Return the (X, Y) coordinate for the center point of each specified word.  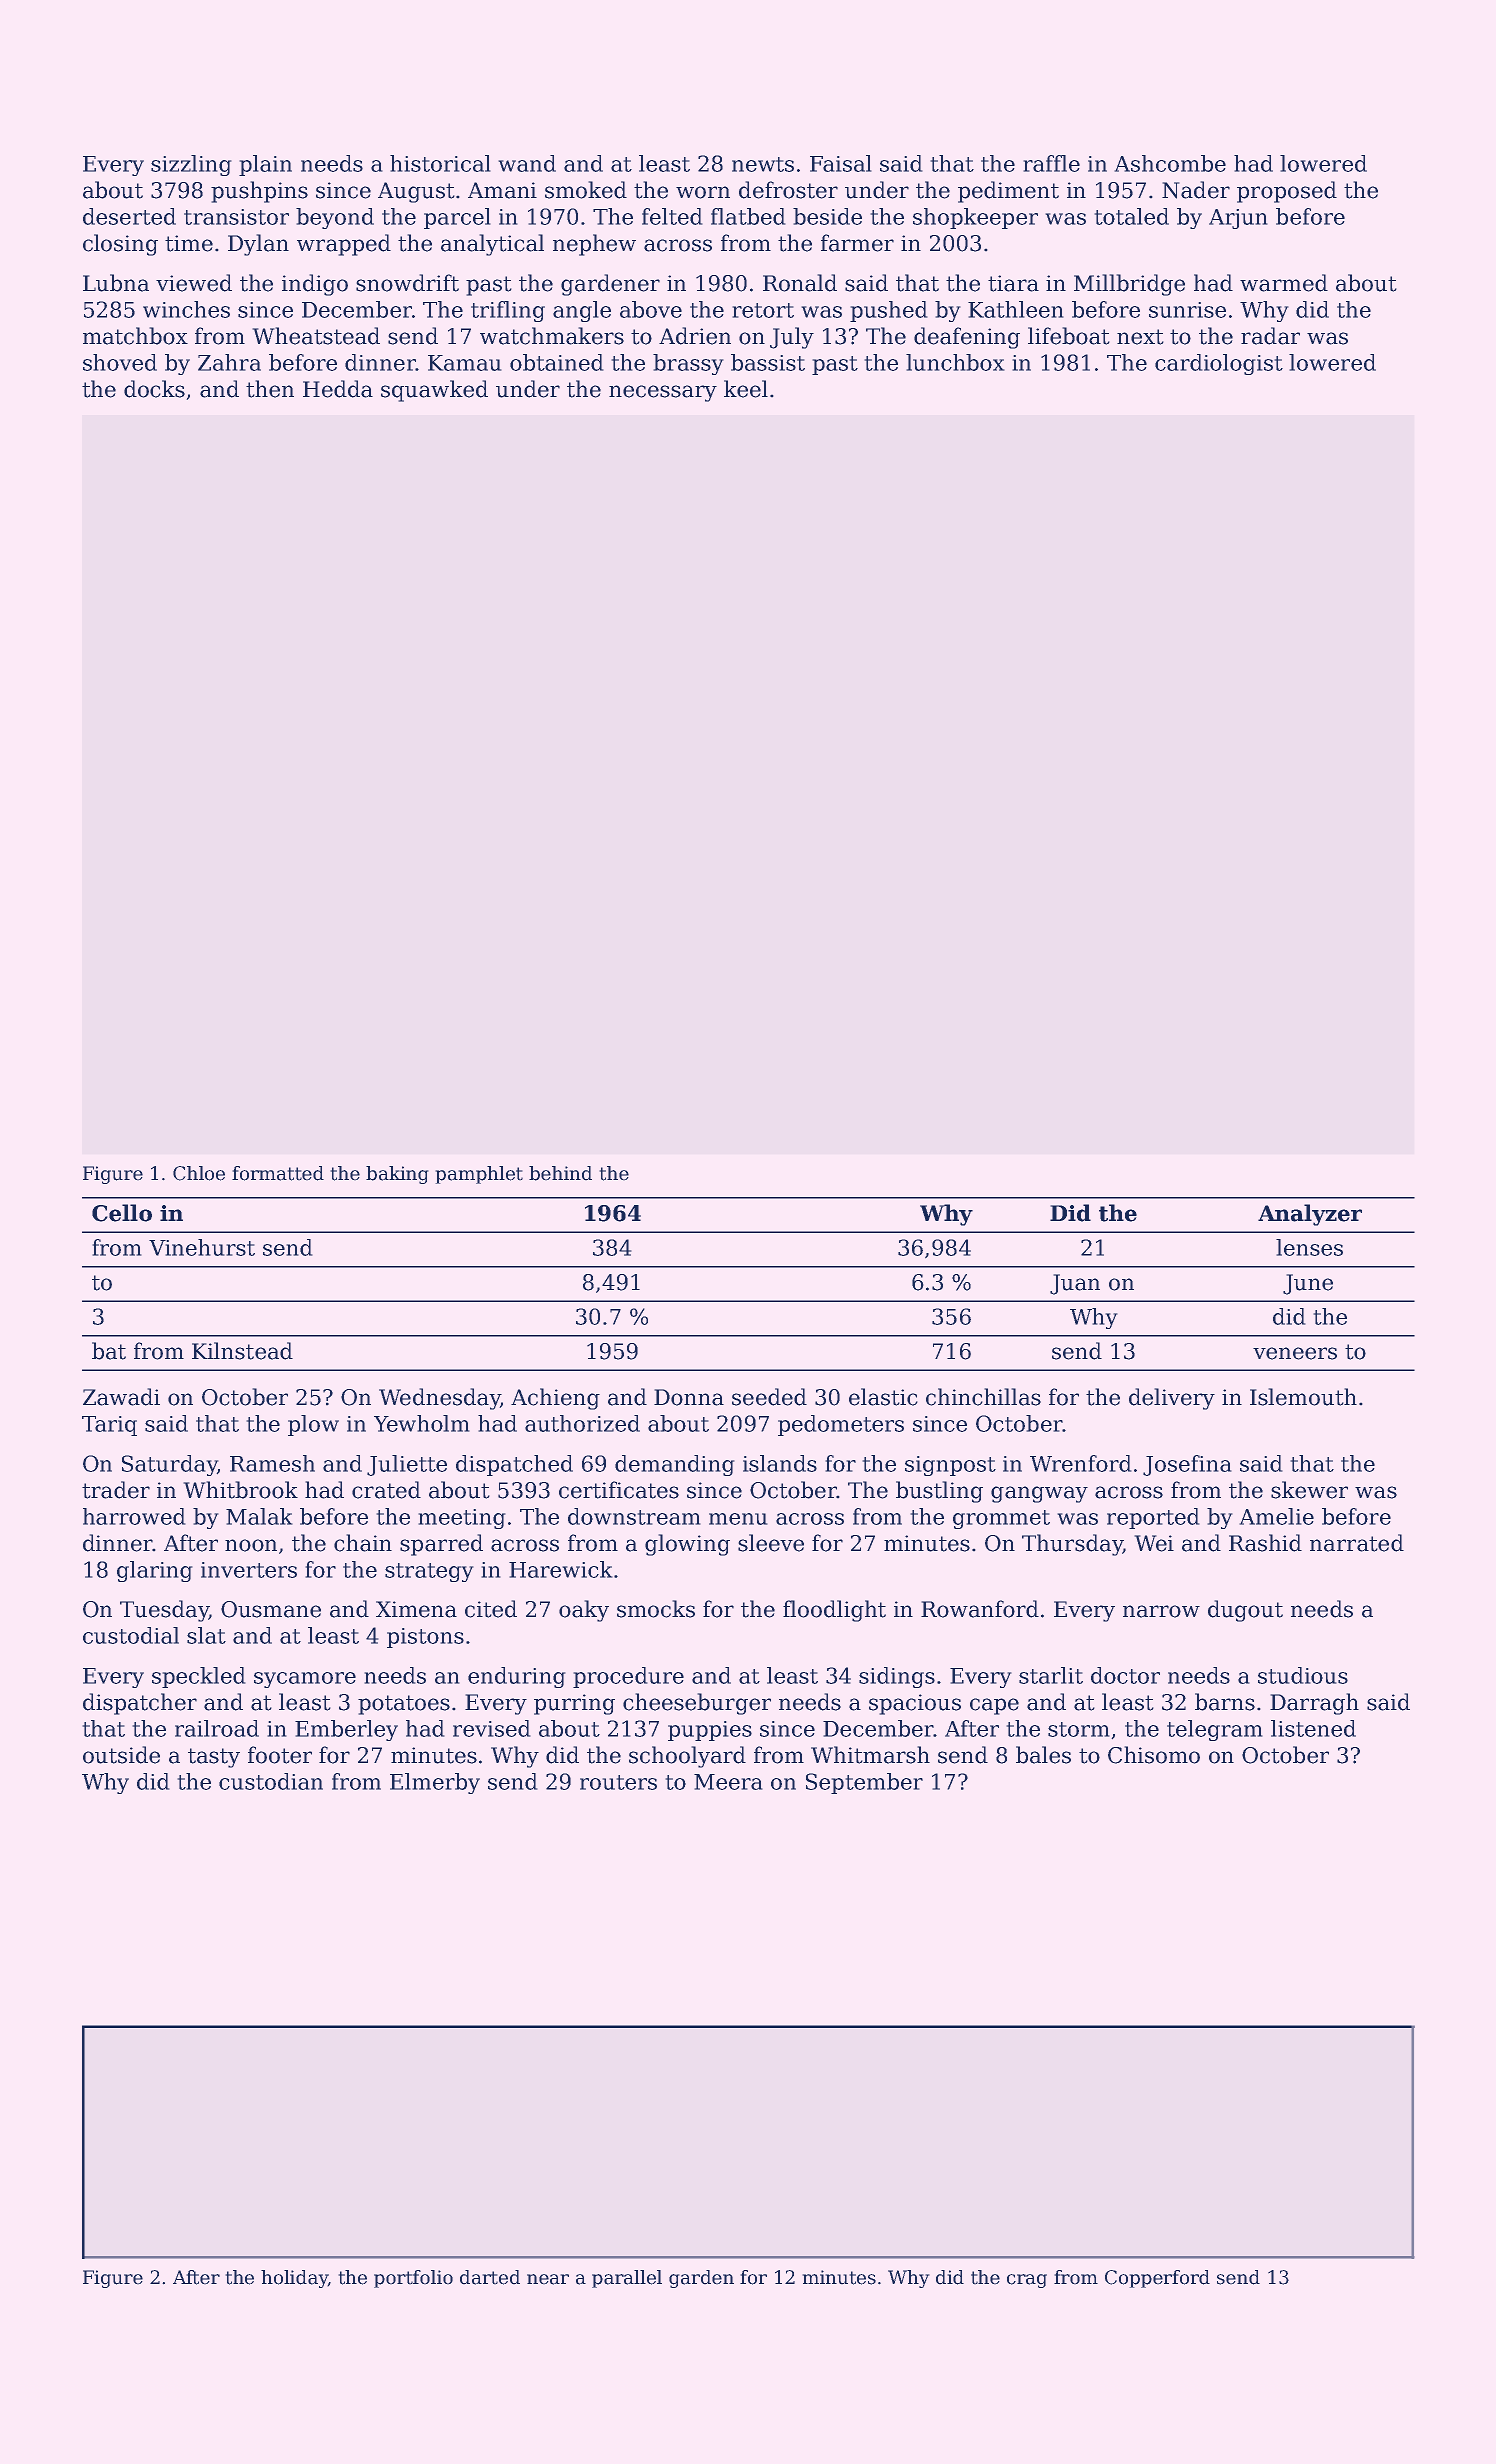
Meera (728, 1782)
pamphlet (479, 1175)
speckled (199, 1677)
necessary (663, 393)
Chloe (199, 1173)
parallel (627, 2279)
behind (560, 1173)
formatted (278, 1173)
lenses (1309, 1247)
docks (154, 389)
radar (1270, 336)
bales (1043, 1755)
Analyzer (1310, 1215)
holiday (294, 2279)
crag (1027, 2281)
